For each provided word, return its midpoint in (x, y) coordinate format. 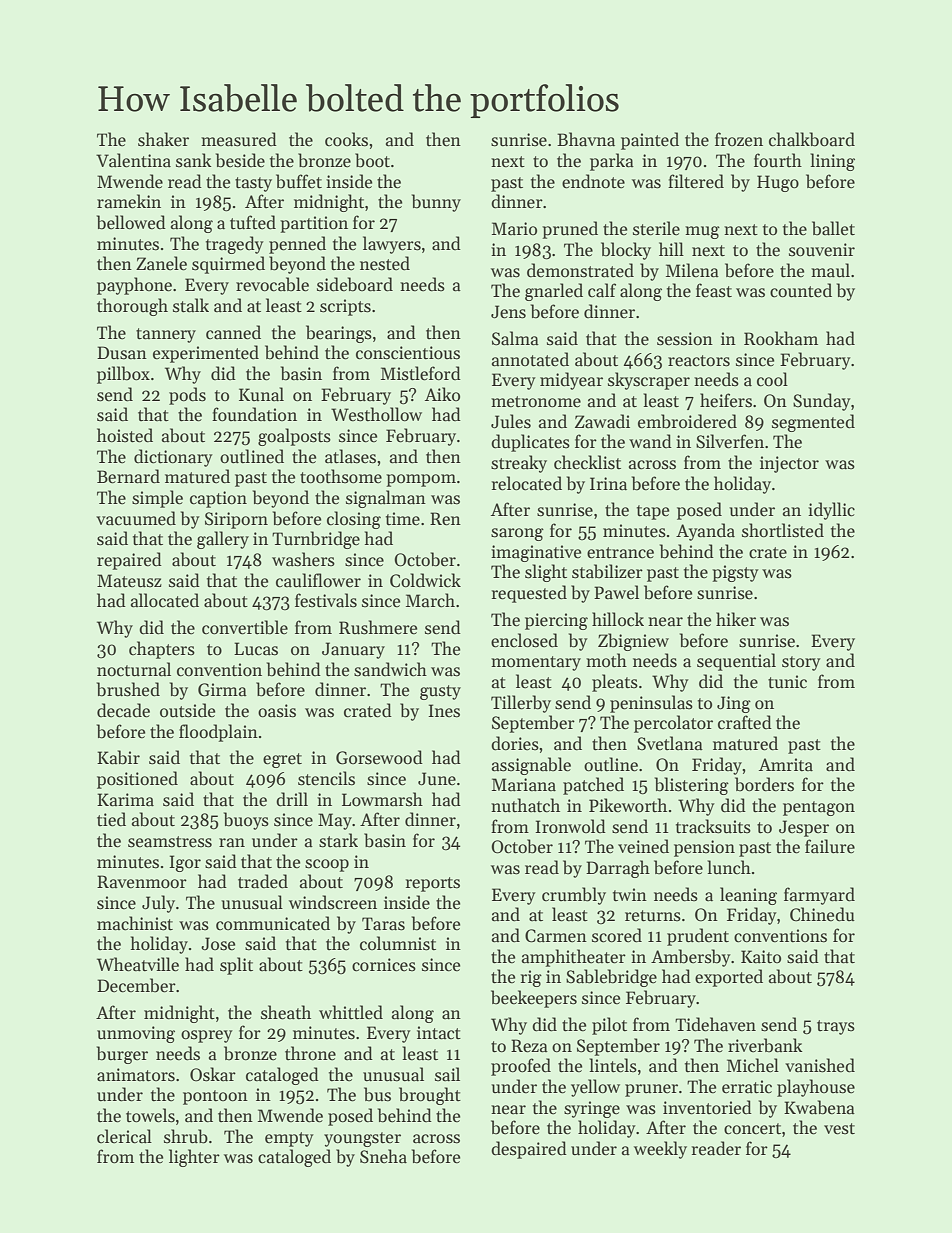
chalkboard (812, 139)
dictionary (173, 458)
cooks (346, 139)
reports (433, 884)
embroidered (687, 421)
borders (764, 784)
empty (289, 1139)
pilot (609, 1026)
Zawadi (602, 421)
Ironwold (570, 826)
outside (187, 710)
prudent (698, 937)
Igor (185, 863)
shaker (163, 139)
